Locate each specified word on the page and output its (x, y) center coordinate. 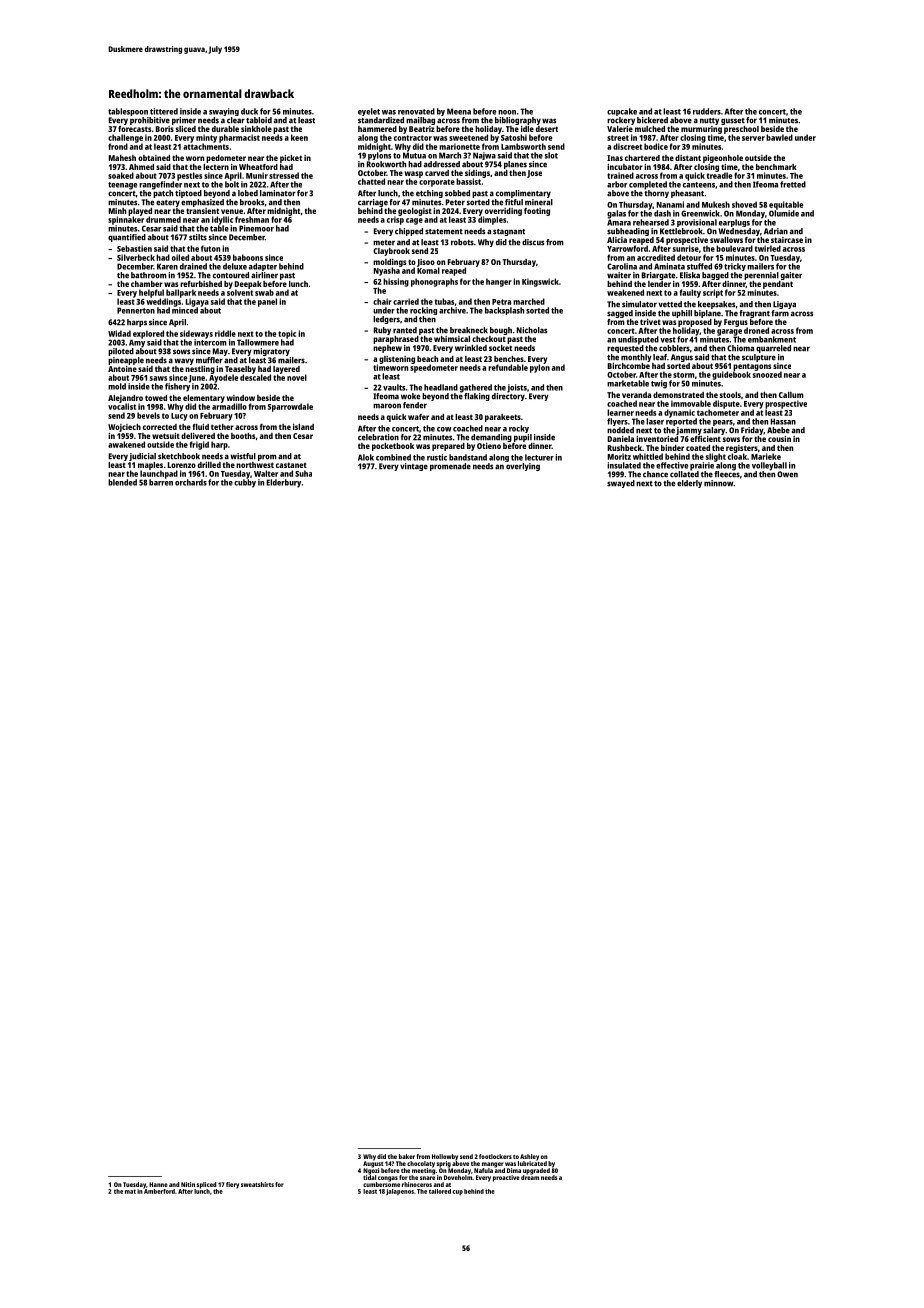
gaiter (791, 276)
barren (161, 482)
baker (407, 1156)
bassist (468, 181)
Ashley (529, 1157)
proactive (506, 1178)
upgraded (536, 1171)
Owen (787, 474)
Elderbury (284, 483)
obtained (154, 158)
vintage (414, 467)
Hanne (158, 1184)
